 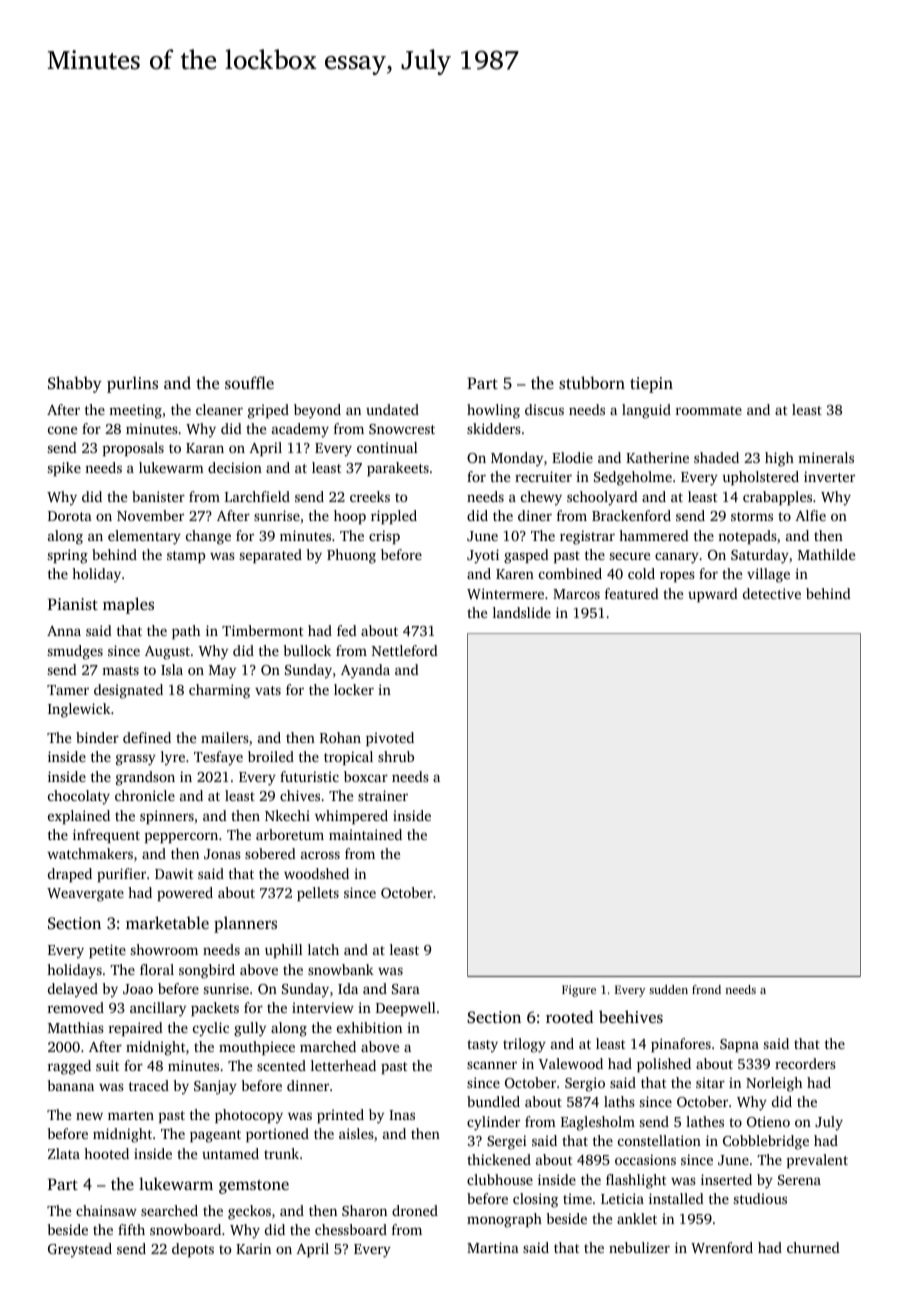 What do you see at coordinates (250, 1029) in the document?
I see `gully` at bounding box center [250, 1029].
